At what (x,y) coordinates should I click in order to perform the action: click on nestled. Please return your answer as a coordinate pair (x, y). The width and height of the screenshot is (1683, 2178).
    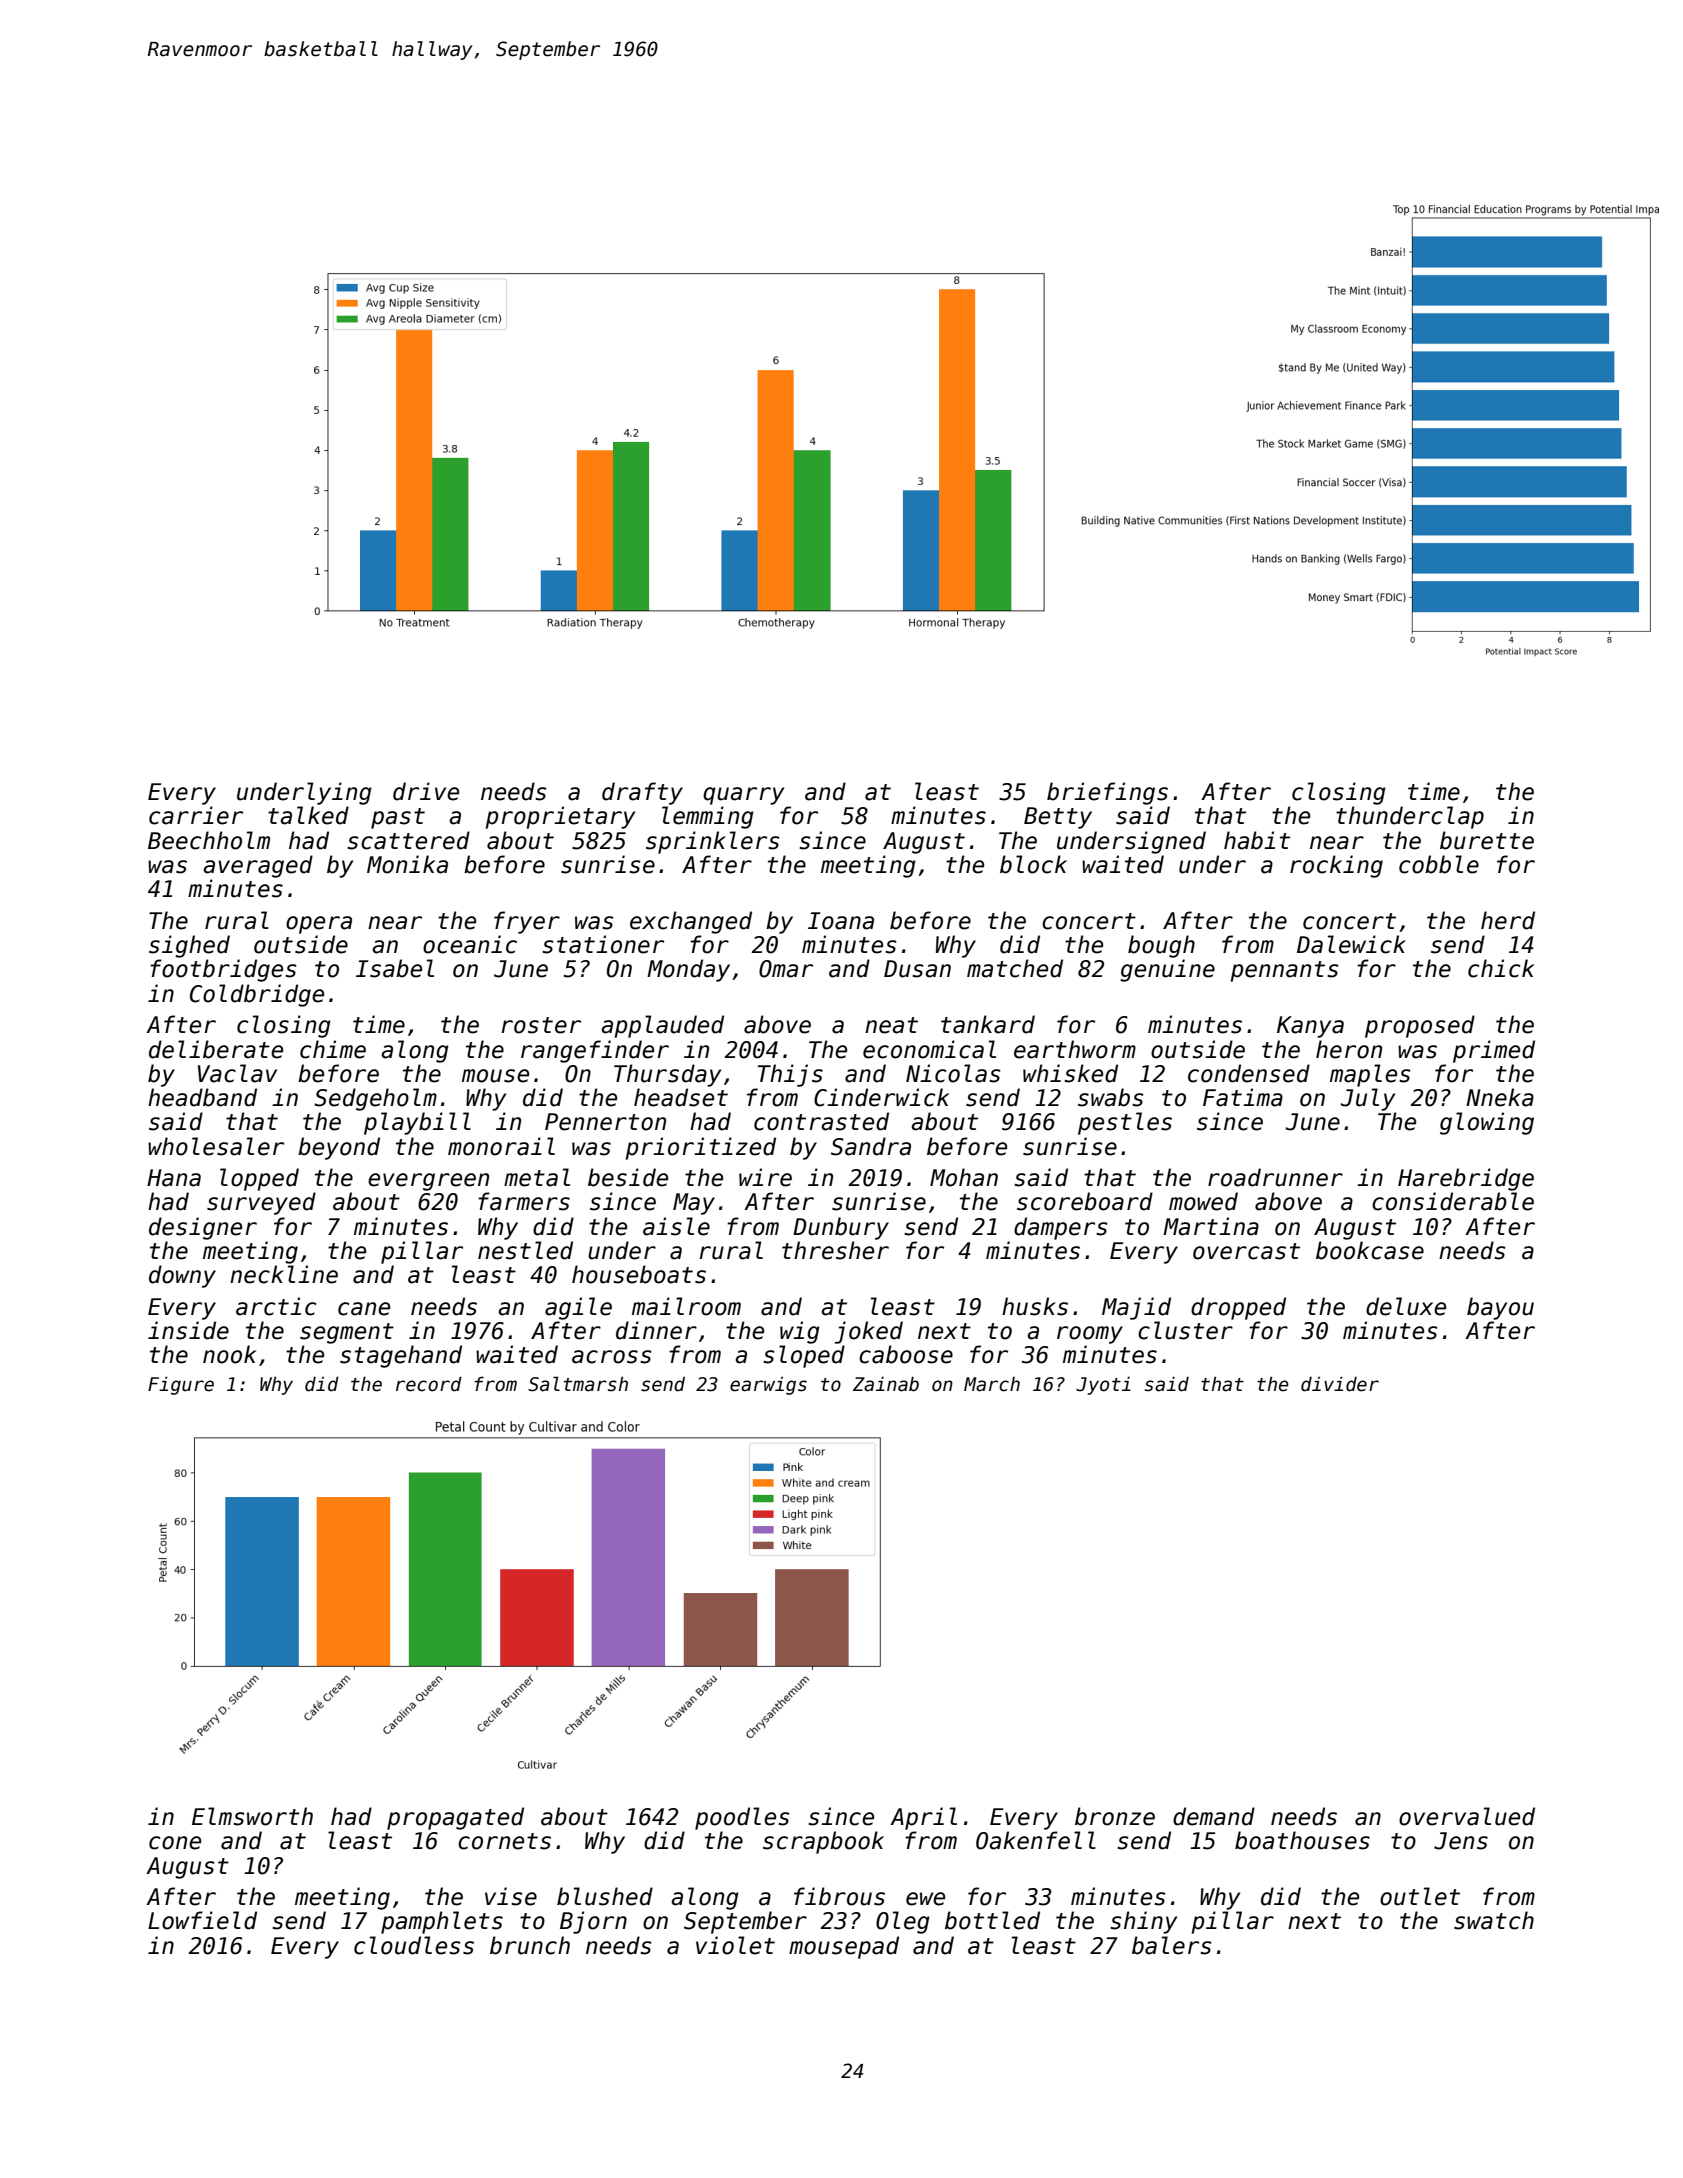
    Looking at the image, I should click on (525, 1250).
